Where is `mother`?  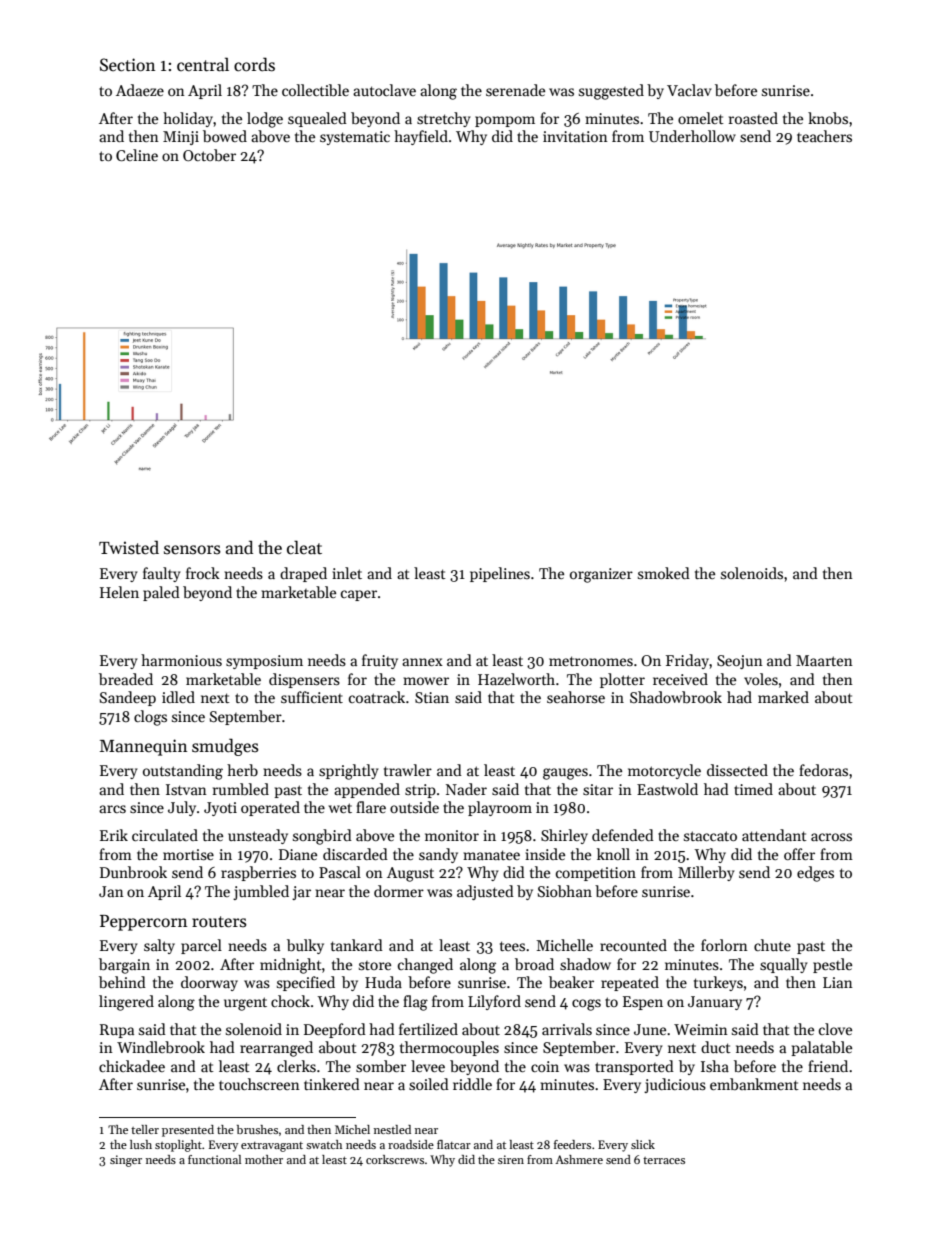 mother is located at coordinates (264, 1159).
